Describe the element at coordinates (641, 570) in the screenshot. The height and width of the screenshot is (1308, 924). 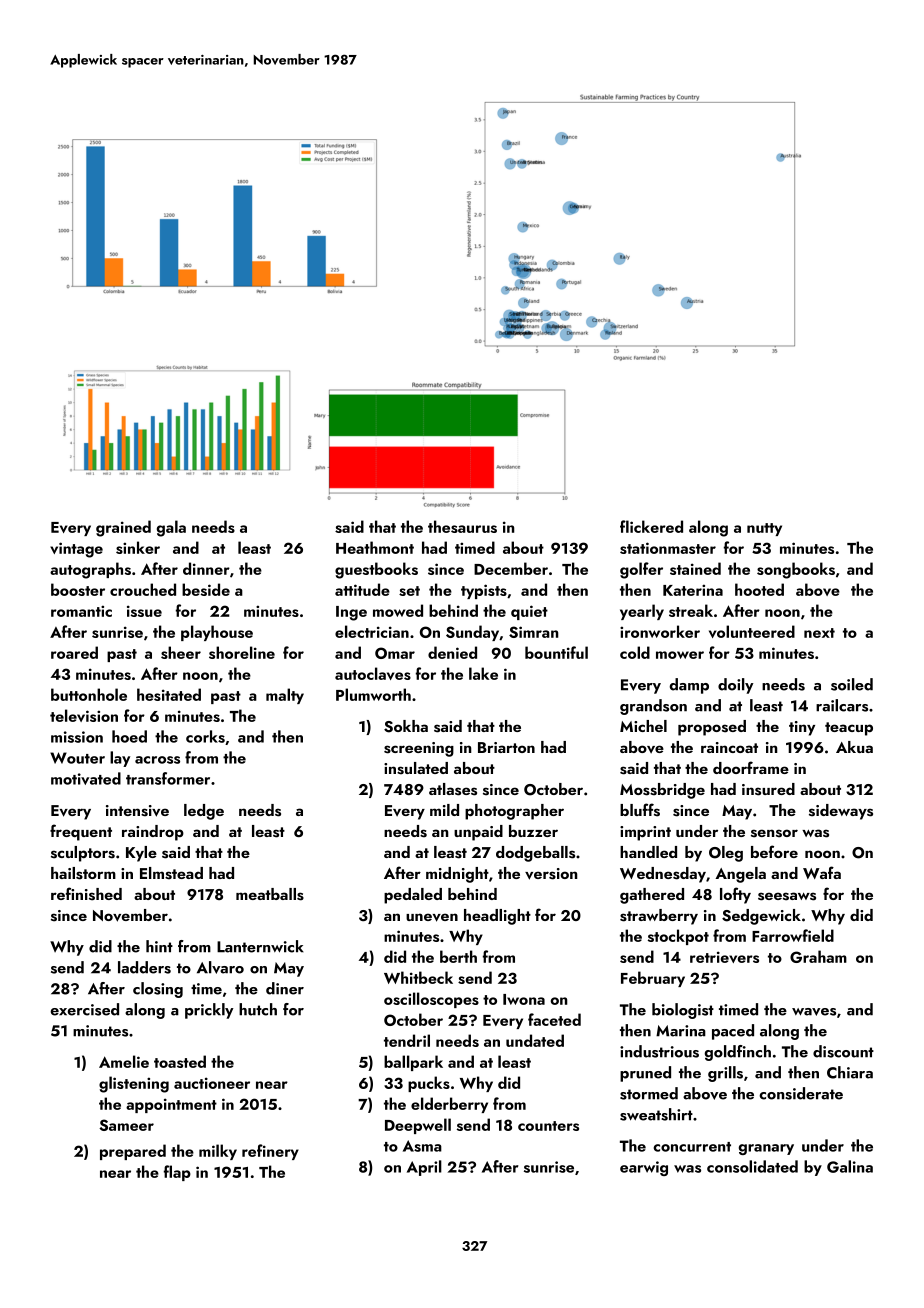
I see `golfer` at that location.
